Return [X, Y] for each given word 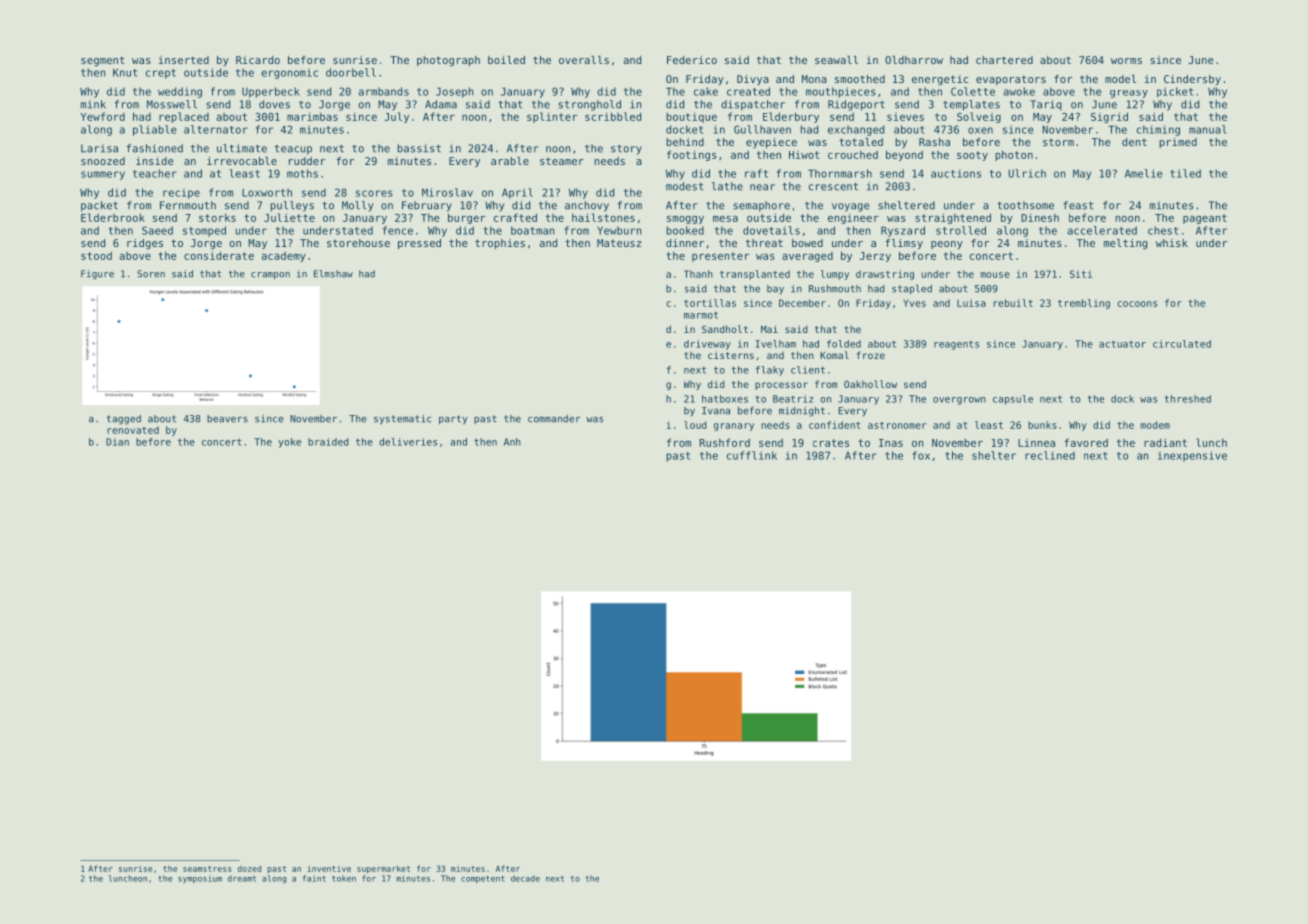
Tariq [1046, 105]
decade [525, 878]
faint [314, 878]
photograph [448, 61]
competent [483, 879]
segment [103, 61]
